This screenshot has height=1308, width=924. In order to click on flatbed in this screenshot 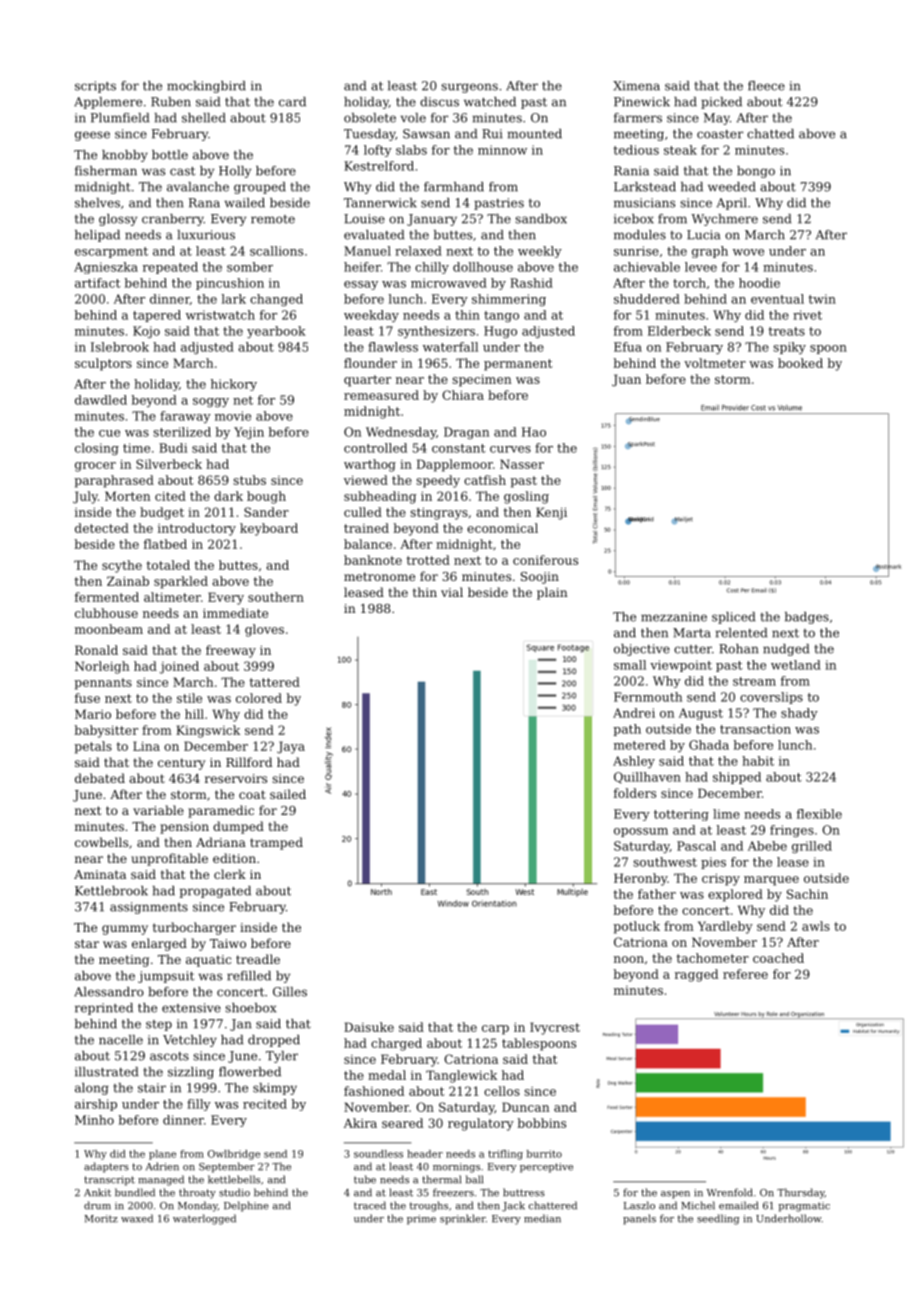, I will do `click(165, 544)`.
